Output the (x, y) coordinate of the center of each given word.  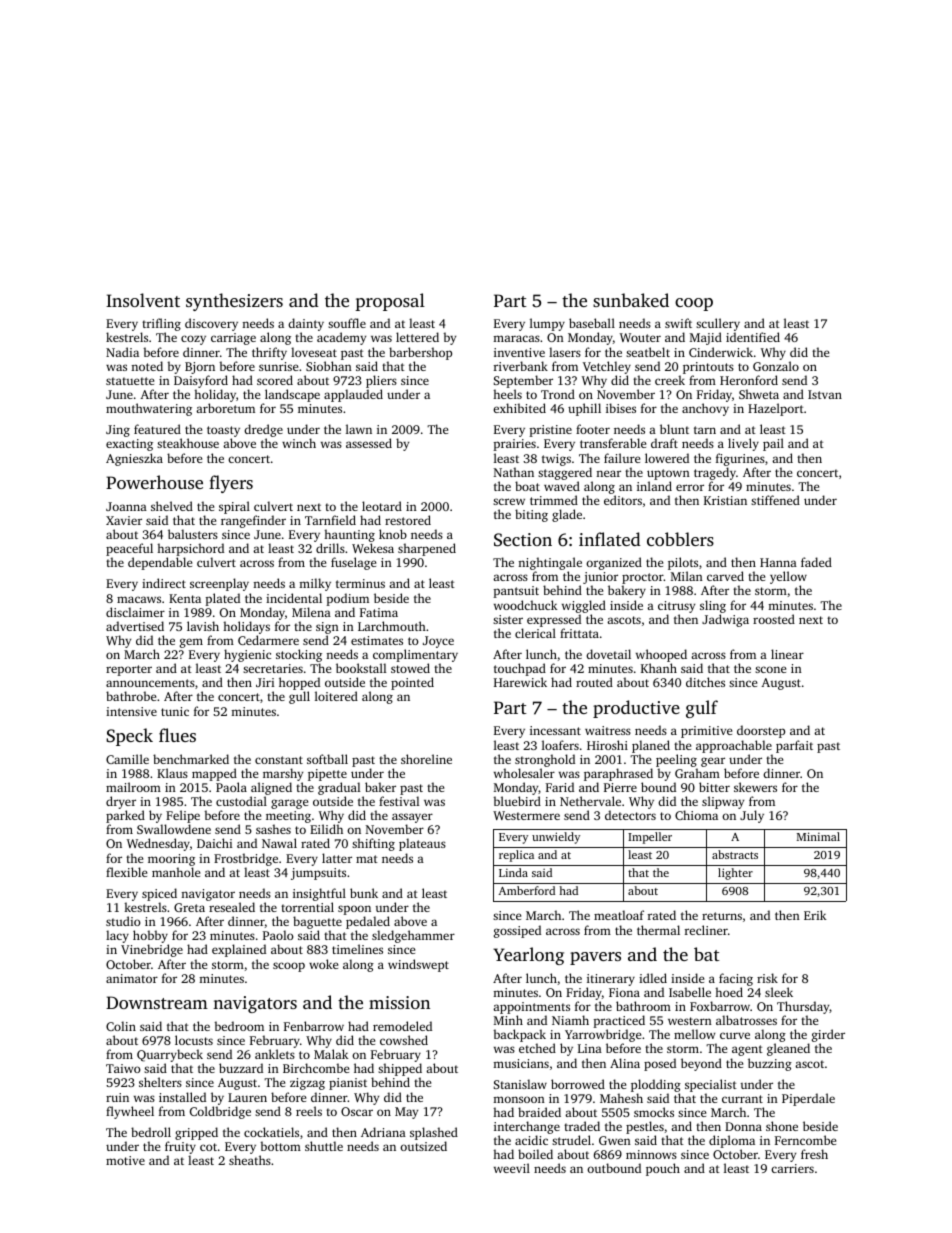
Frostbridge (246, 859)
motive (125, 1160)
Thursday (803, 1007)
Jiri (265, 682)
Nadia (122, 352)
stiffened (775, 500)
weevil (512, 1168)
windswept (418, 965)
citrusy (676, 607)
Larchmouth (392, 626)
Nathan (514, 472)
